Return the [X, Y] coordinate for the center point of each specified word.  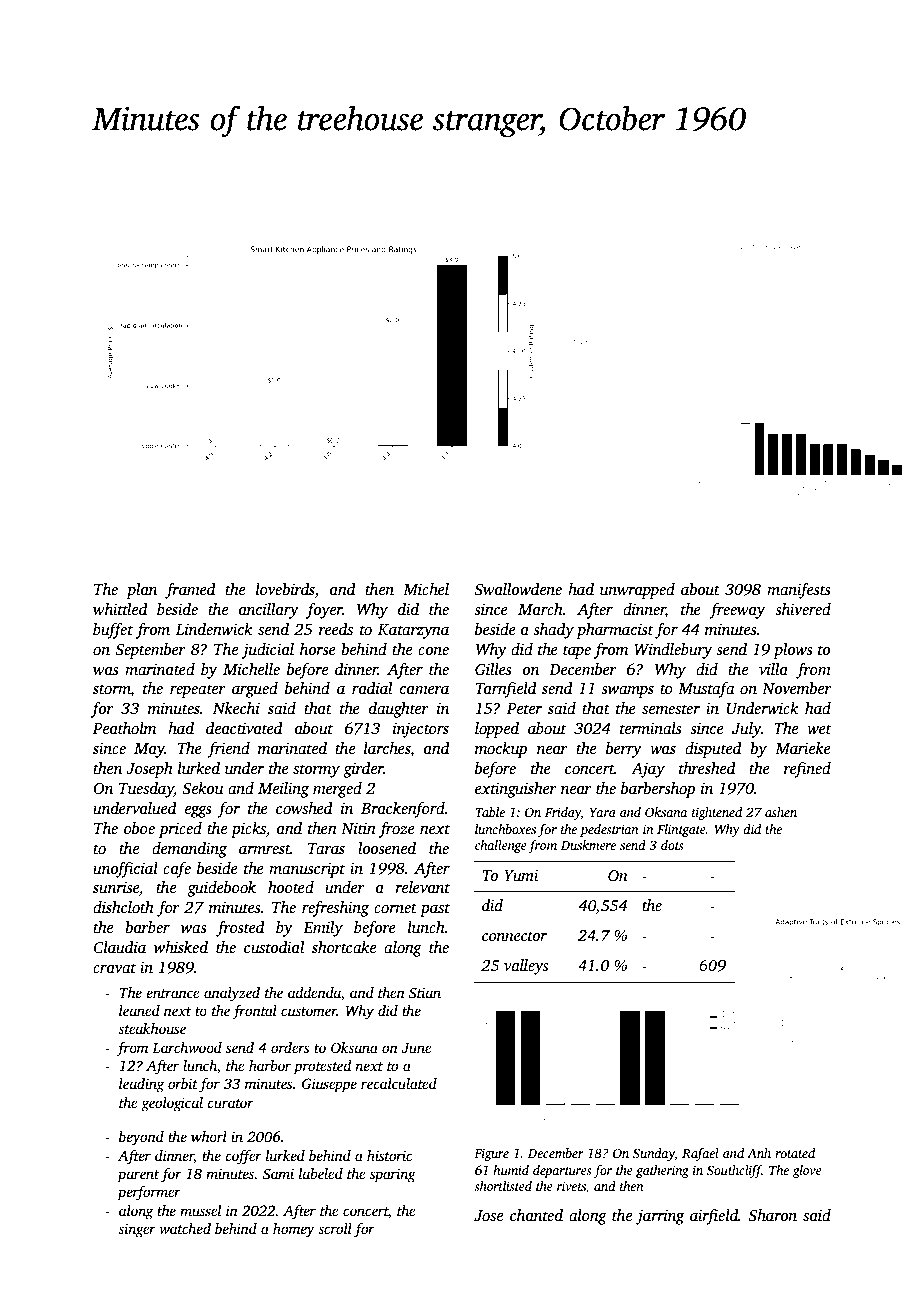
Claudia [119, 947]
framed [190, 591]
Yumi [521, 875]
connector [514, 936]
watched [185, 1228]
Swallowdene [518, 589]
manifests [799, 591]
